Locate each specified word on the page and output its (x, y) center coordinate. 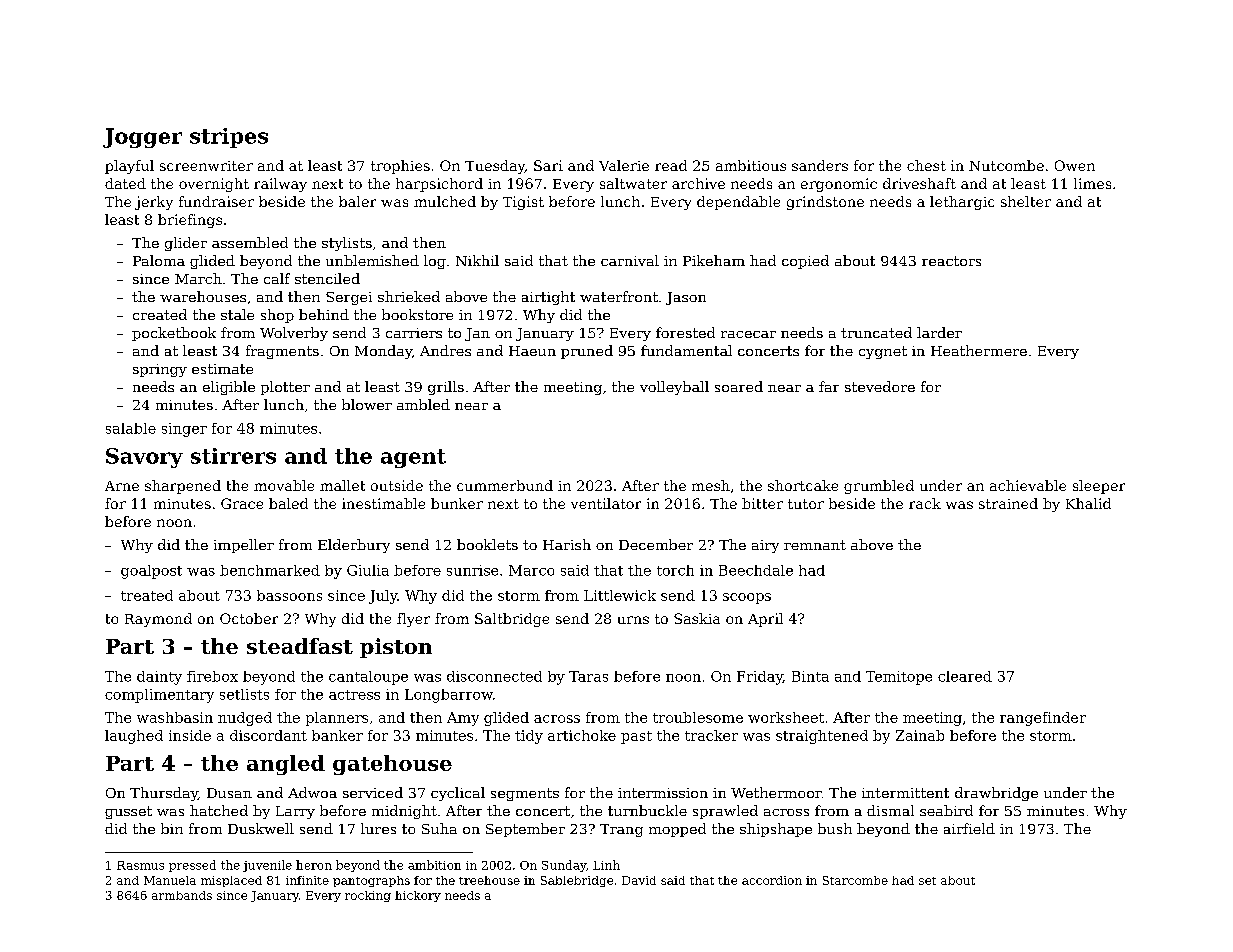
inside (190, 735)
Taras (588, 676)
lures (378, 828)
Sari (548, 165)
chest (926, 165)
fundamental (686, 350)
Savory (144, 458)
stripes (229, 138)
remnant (815, 545)
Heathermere (979, 350)
